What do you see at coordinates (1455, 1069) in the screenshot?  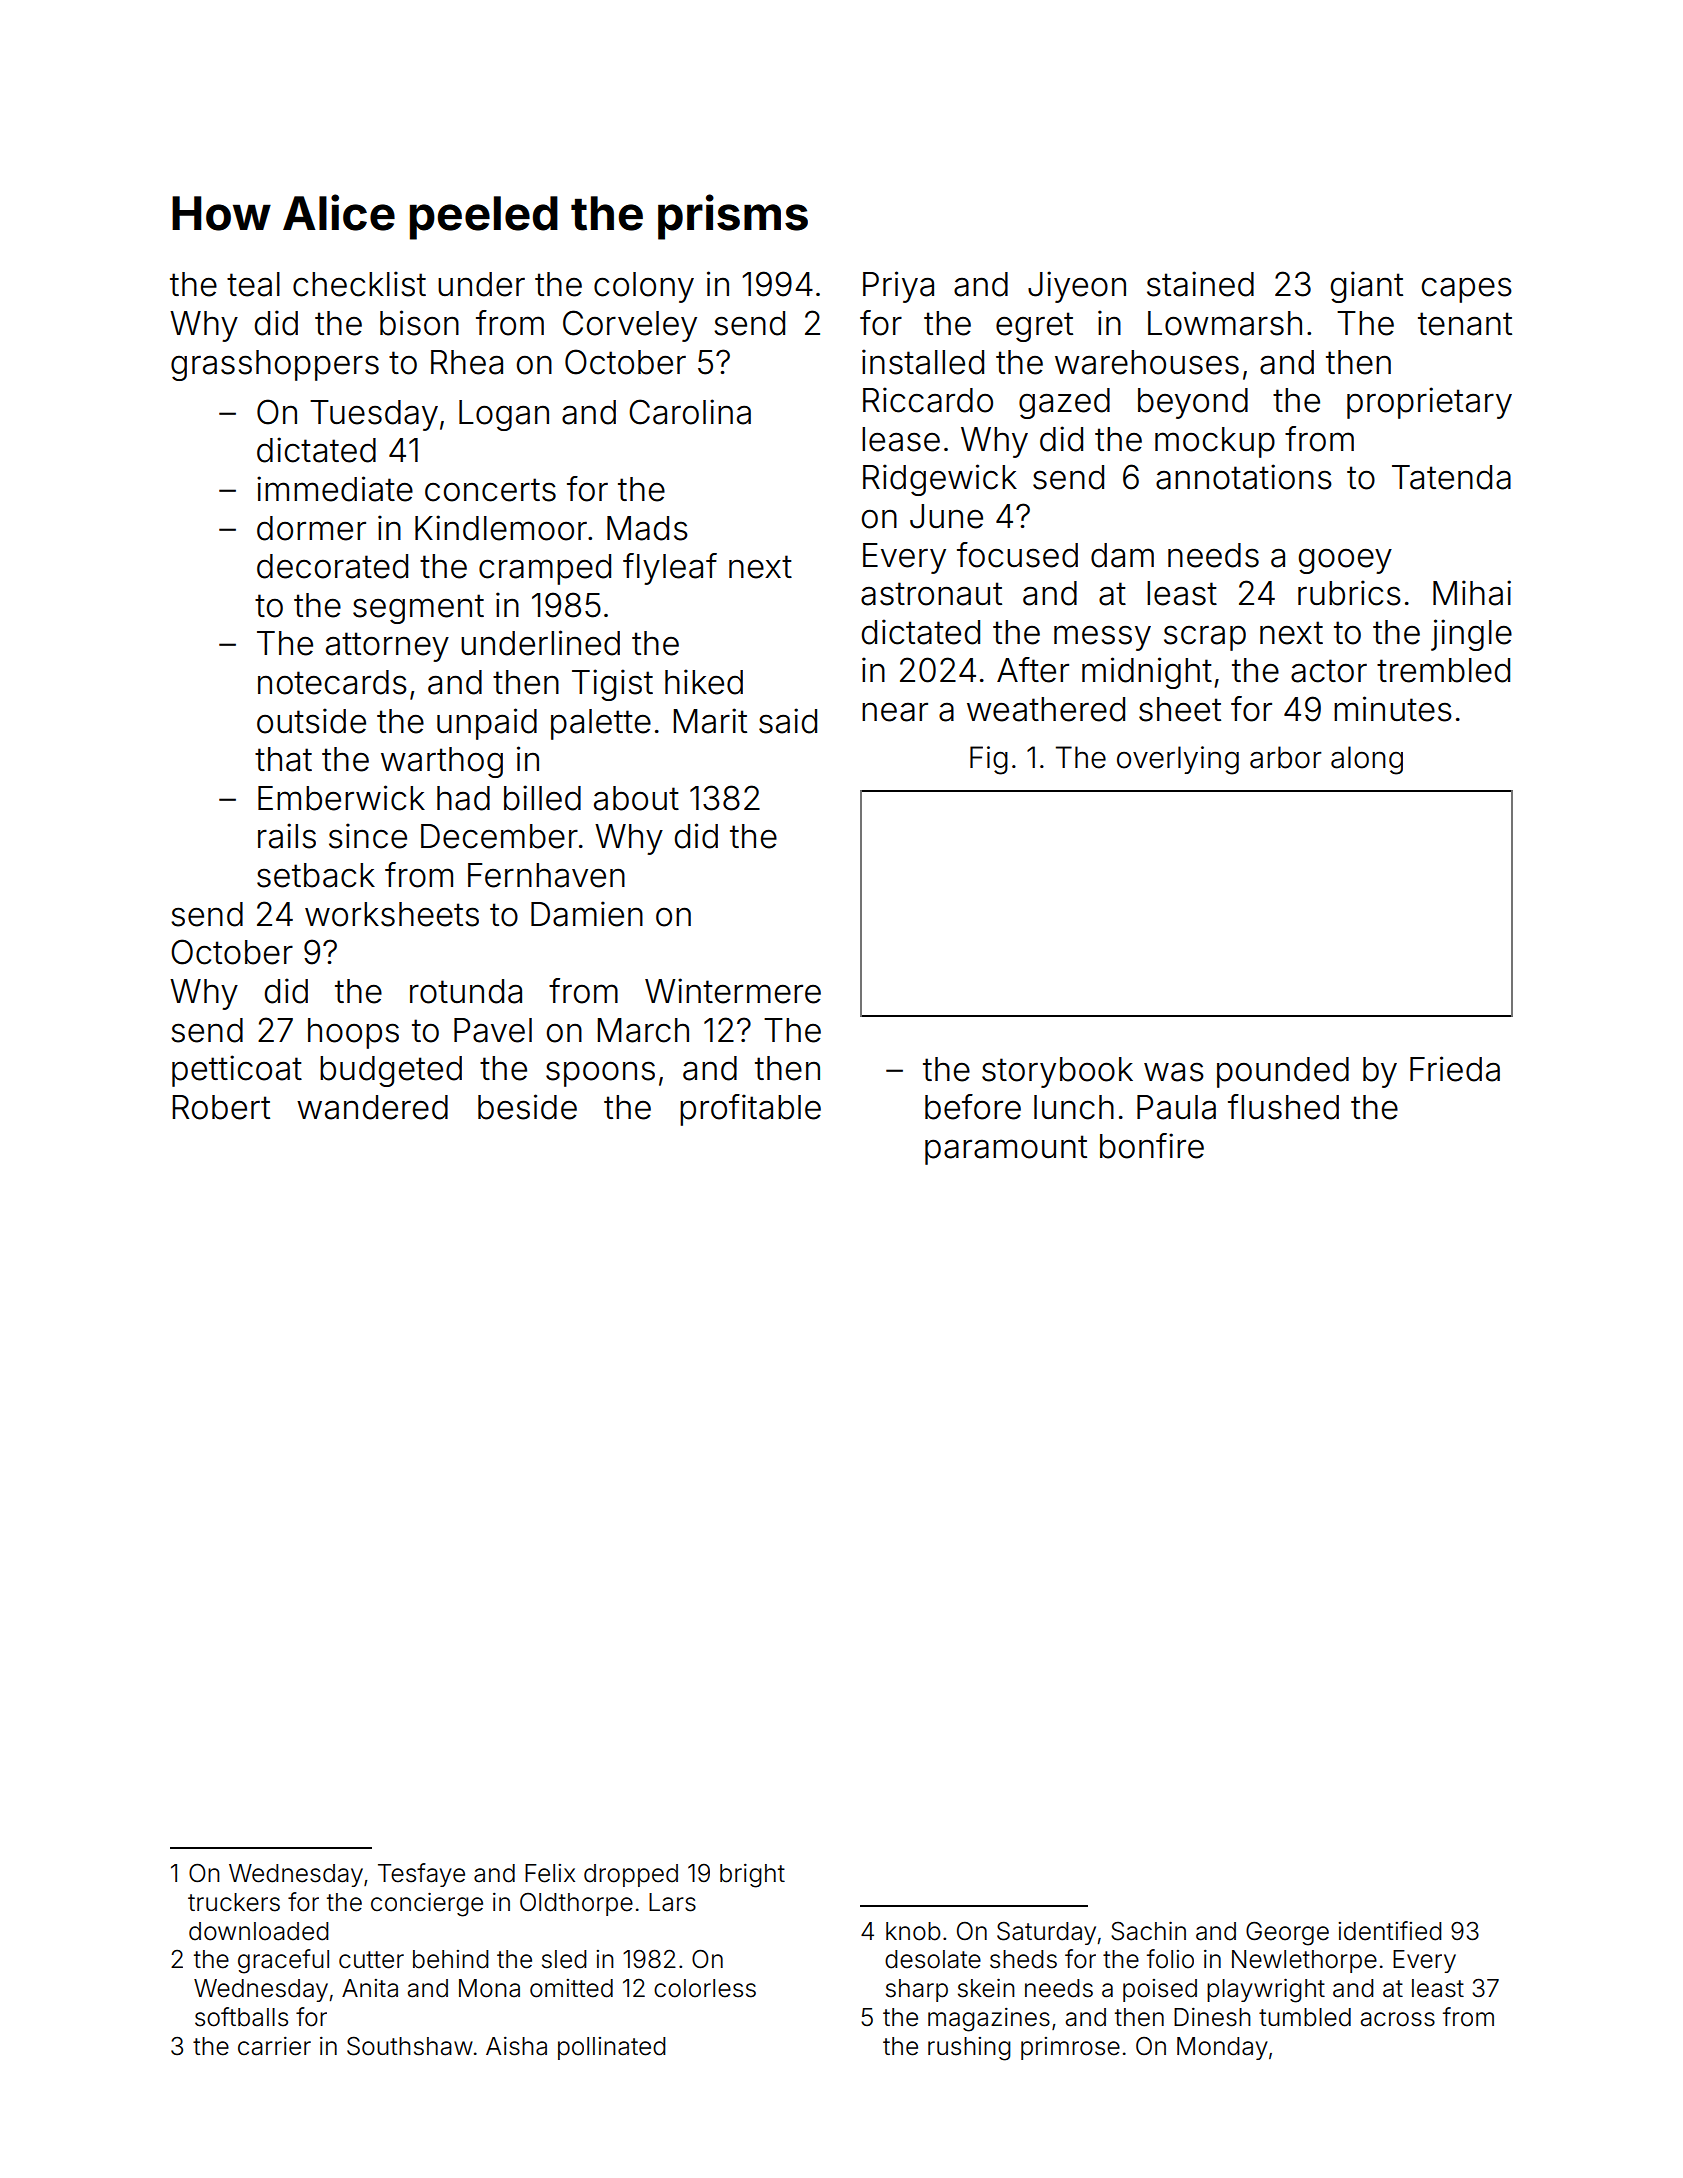 I see `Frieda` at bounding box center [1455, 1069].
